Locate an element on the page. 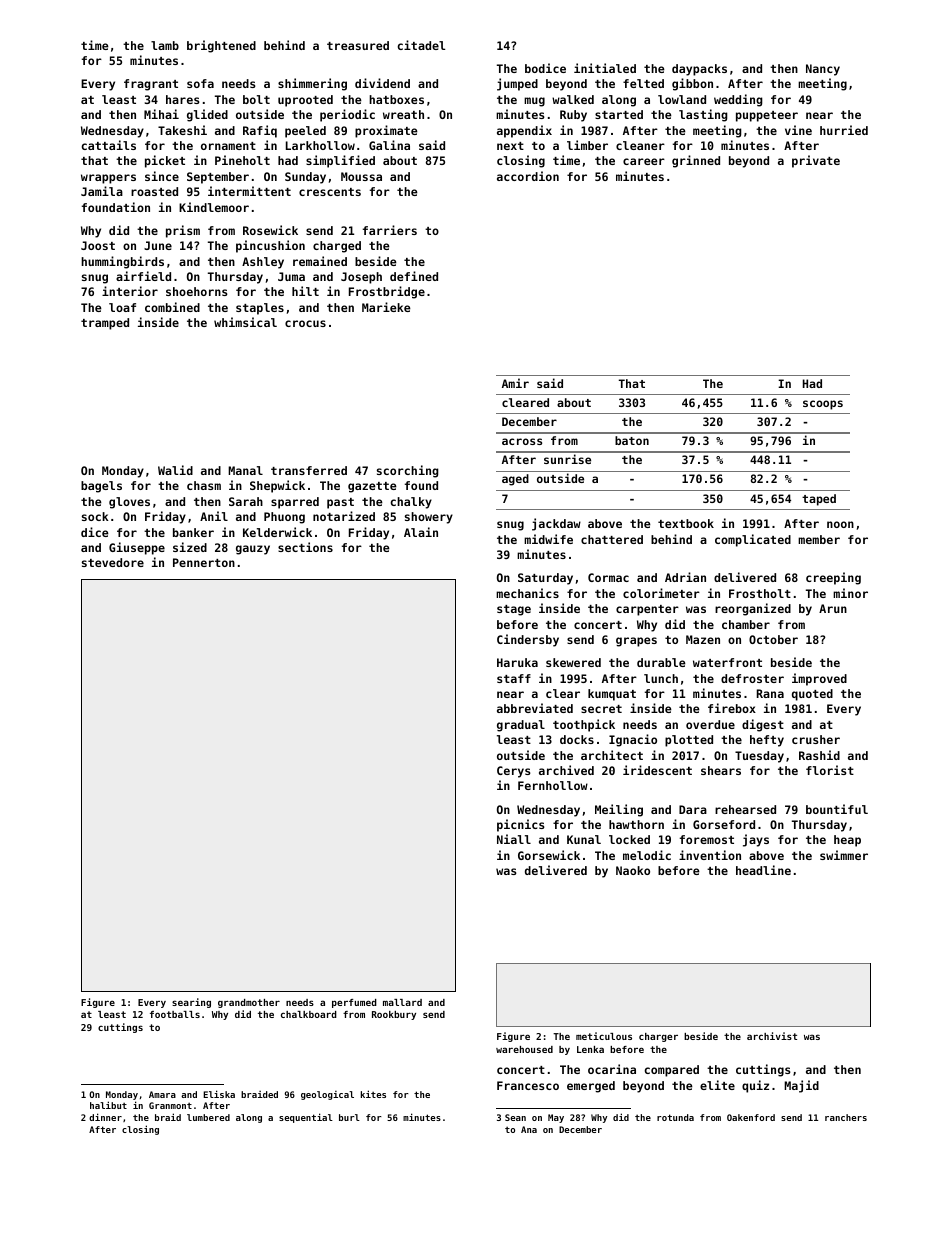  showery is located at coordinates (429, 518).
